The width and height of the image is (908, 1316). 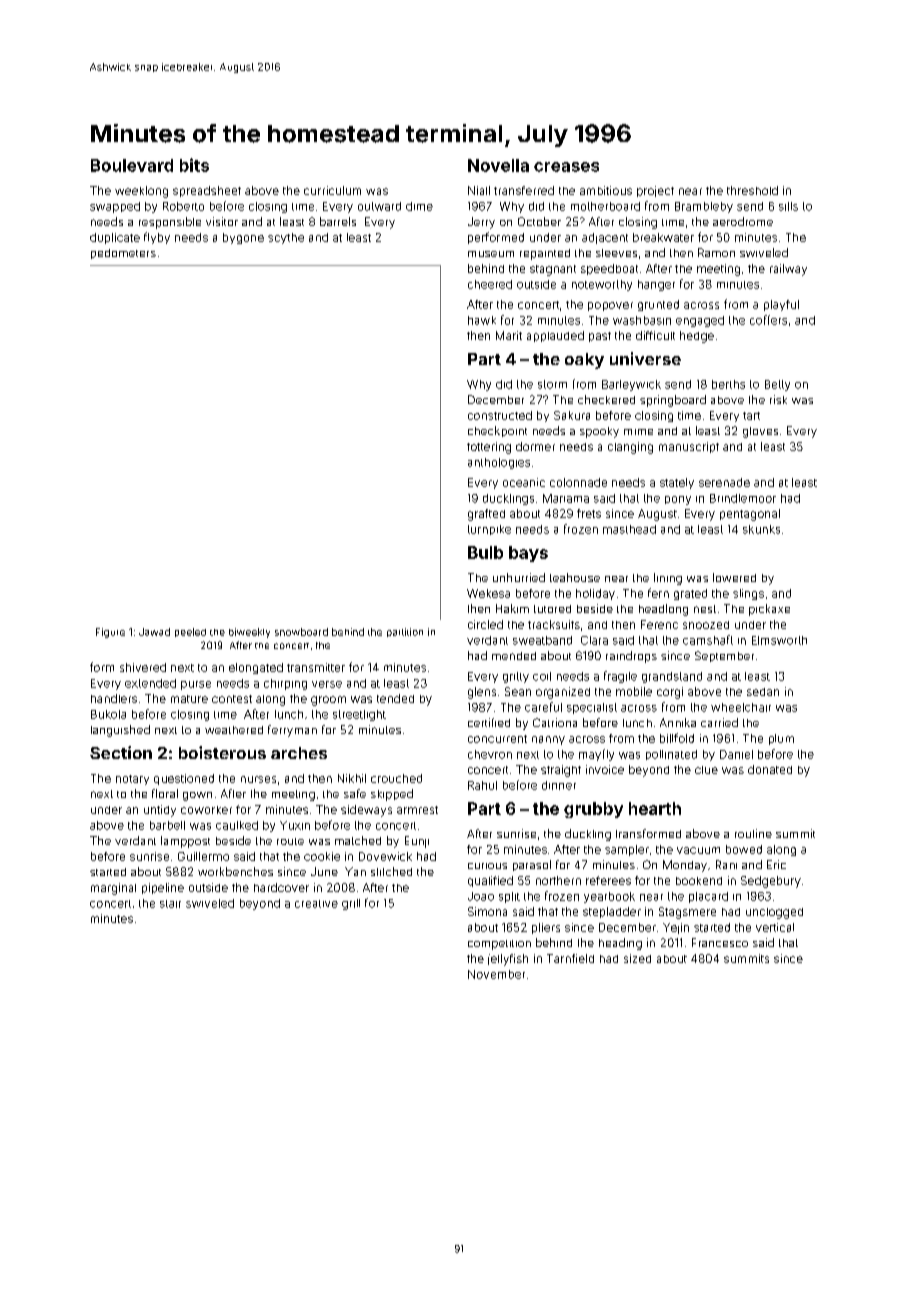 I want to click on Ramon, so click(x=716, y=252).
